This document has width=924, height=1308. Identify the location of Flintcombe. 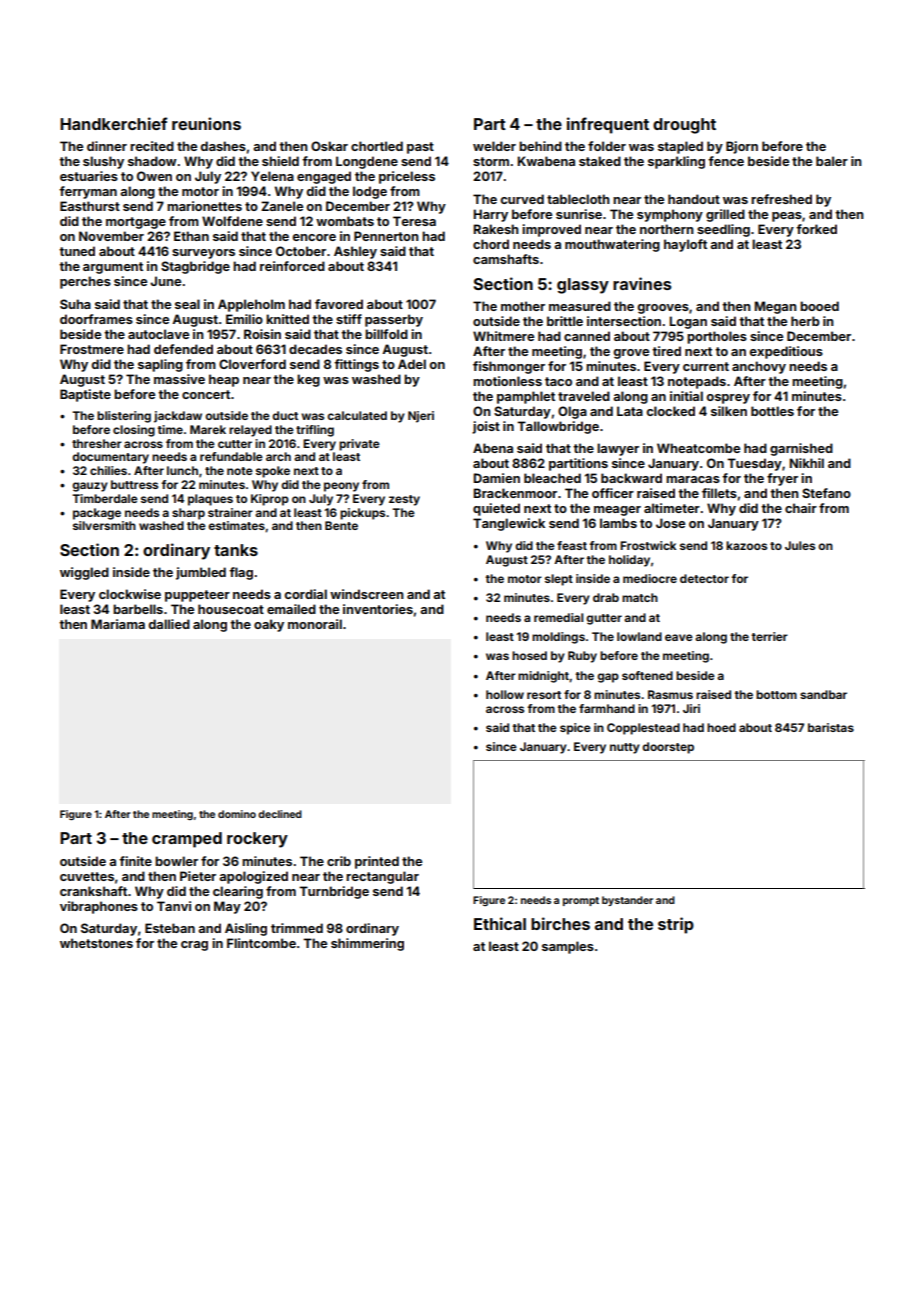
(261, 943).
